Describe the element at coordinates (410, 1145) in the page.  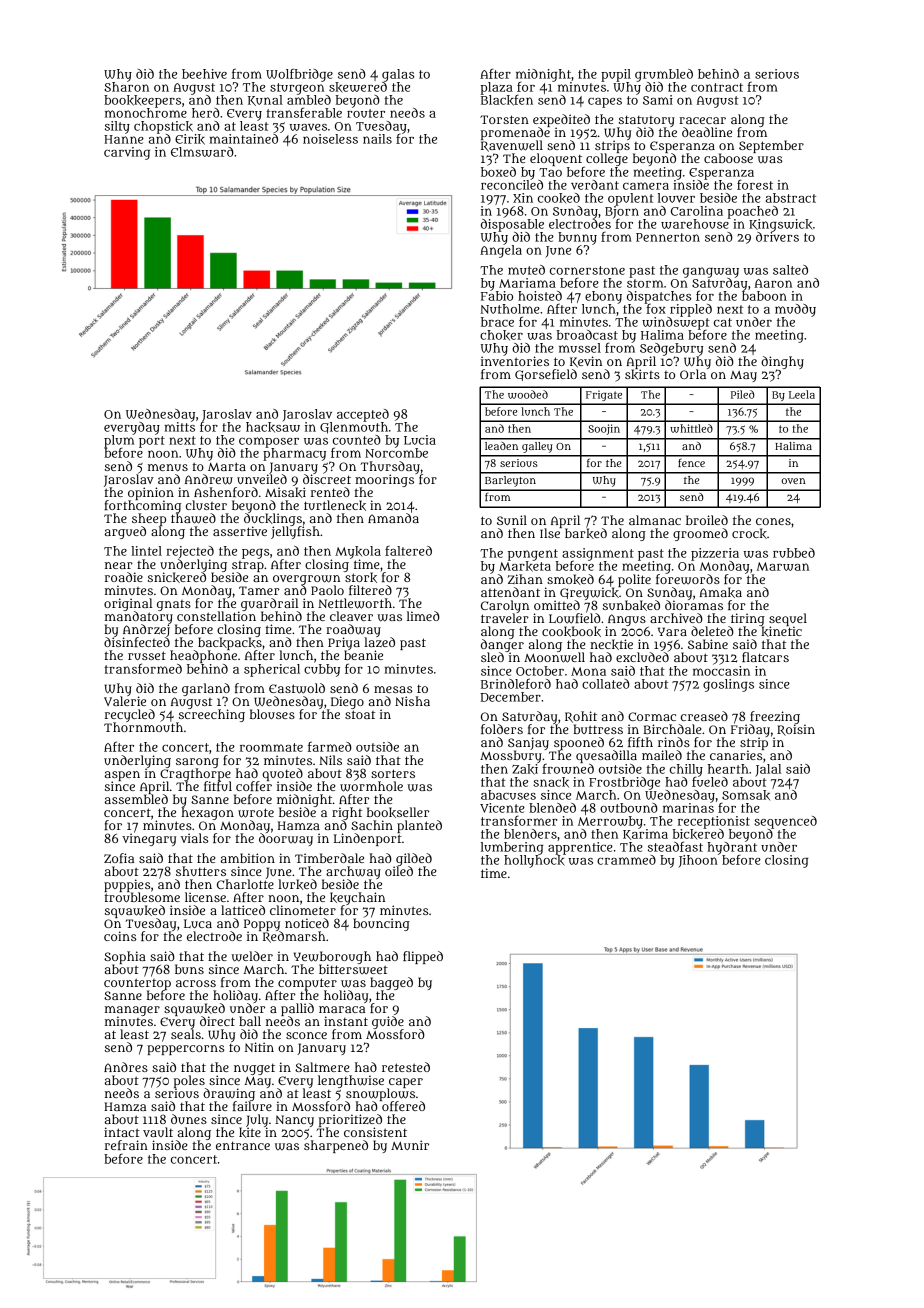
I see `Munir` at that location.
